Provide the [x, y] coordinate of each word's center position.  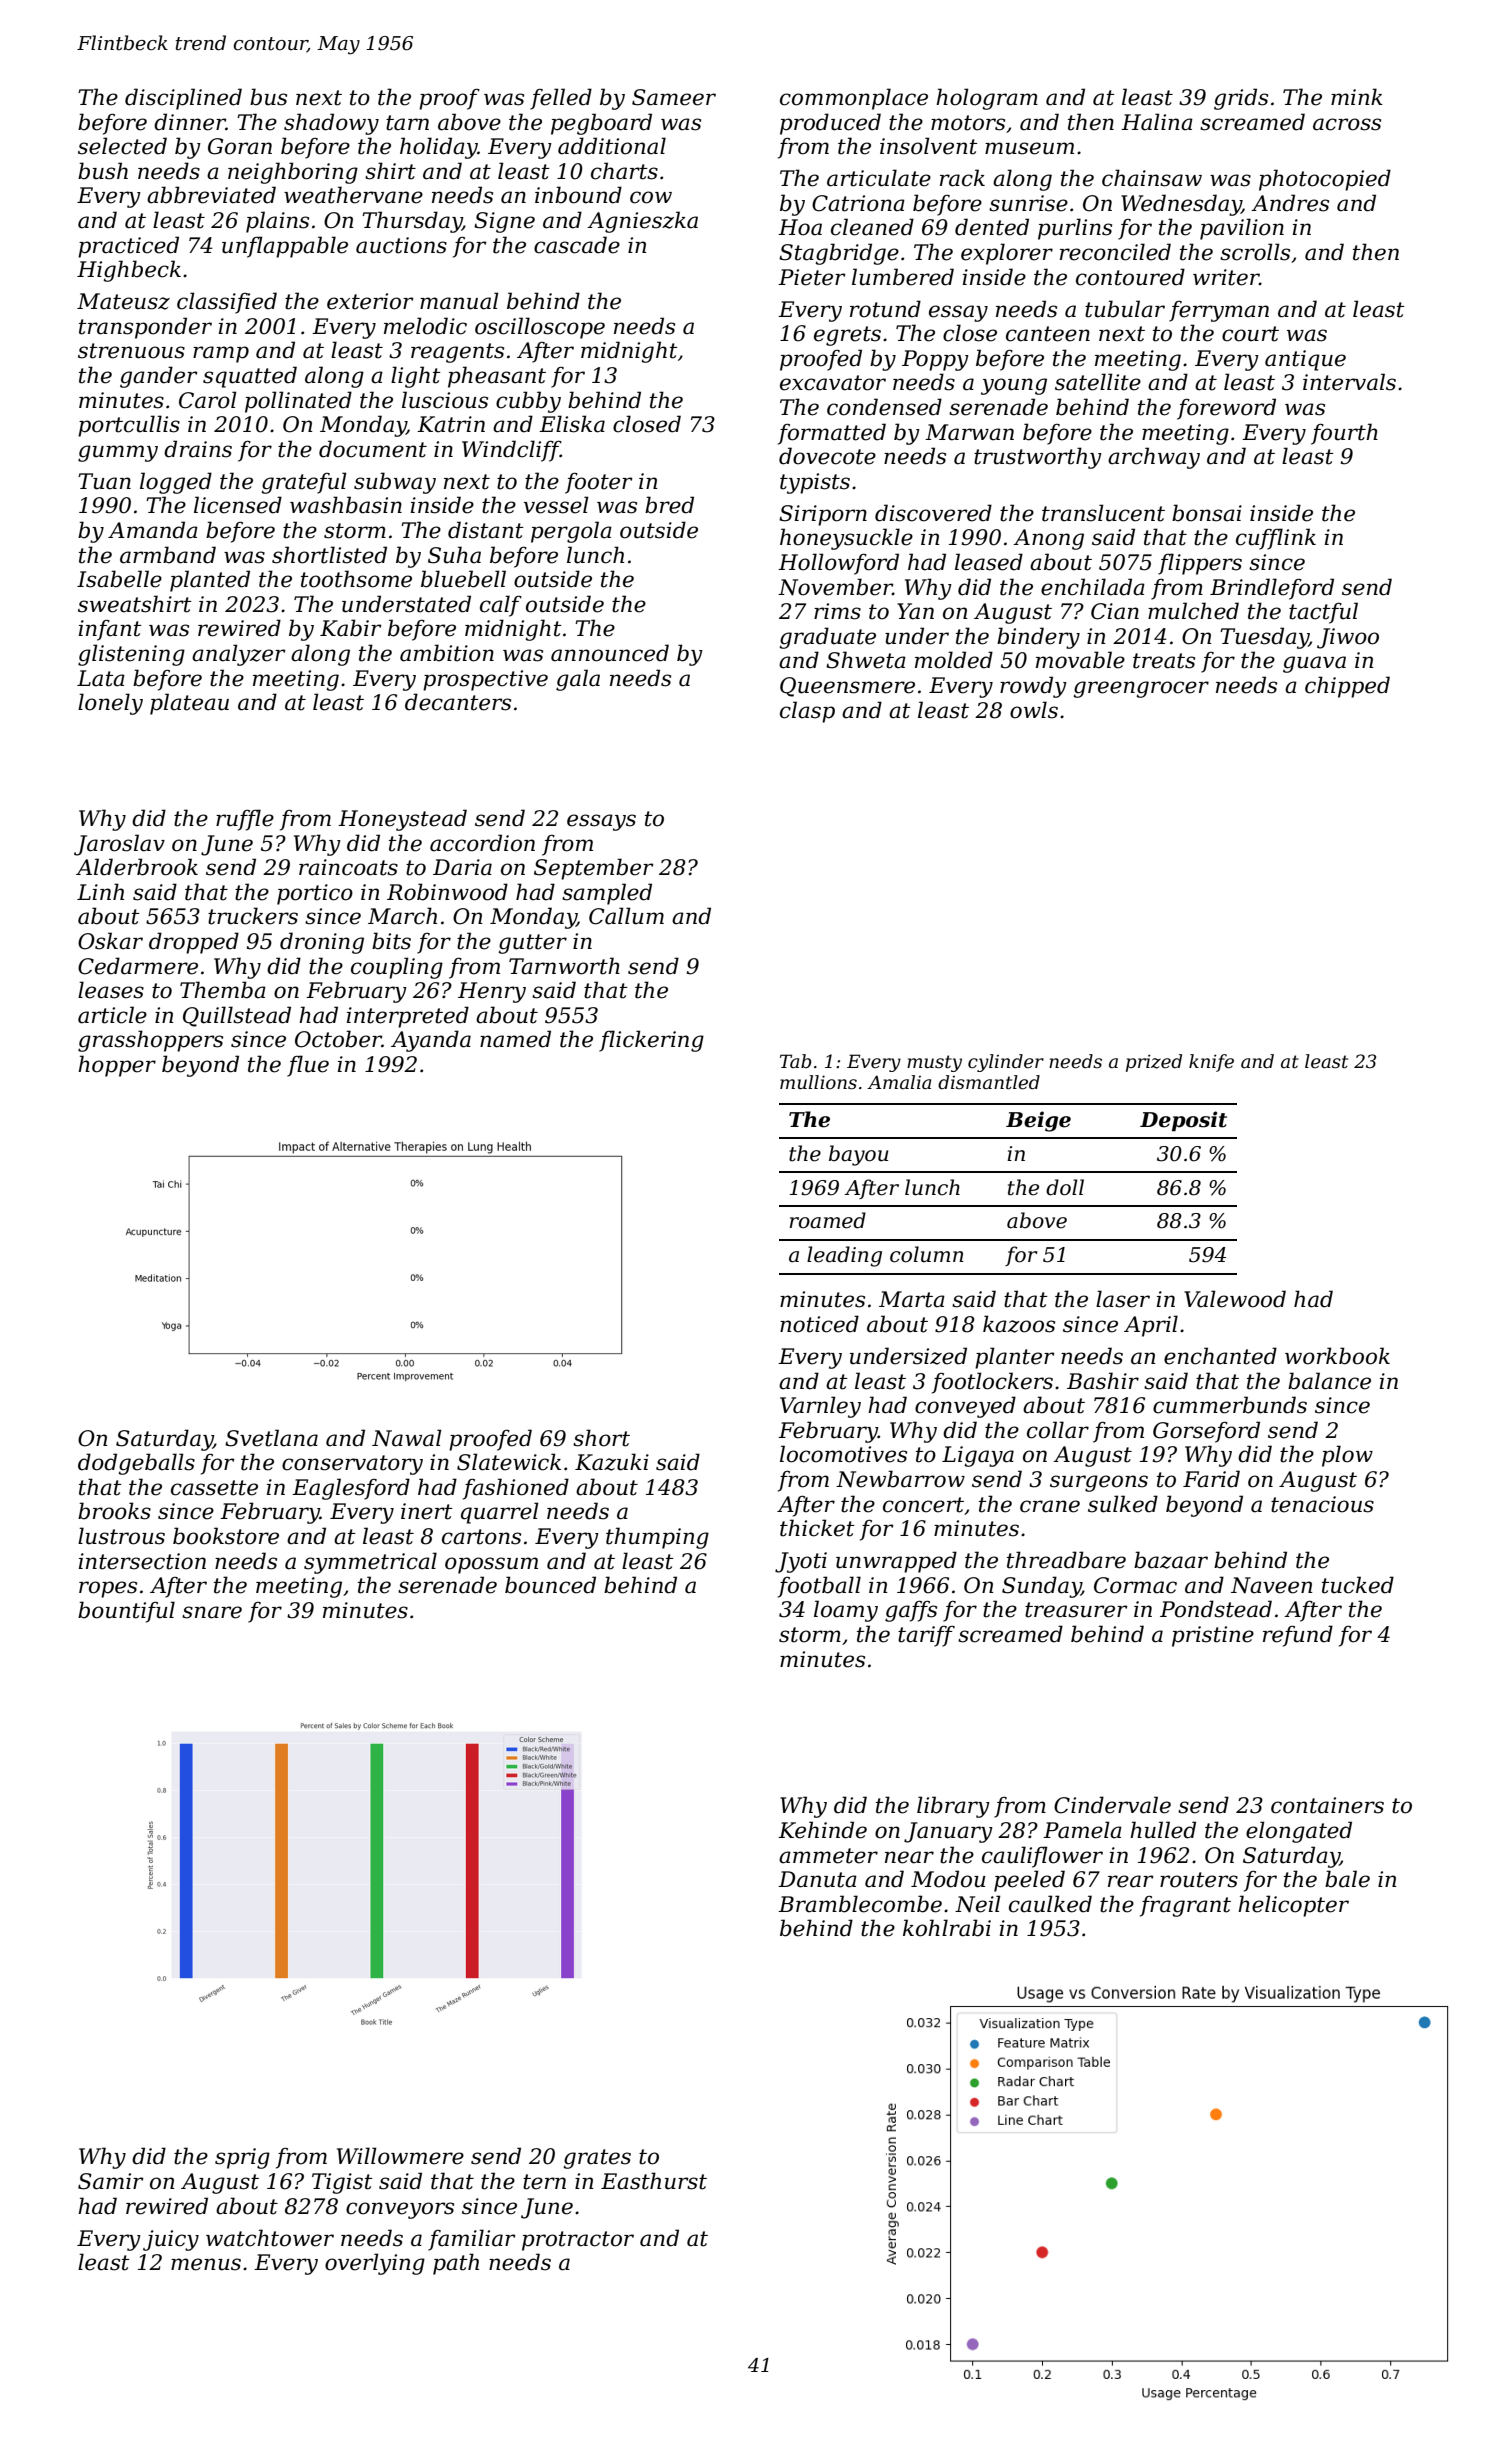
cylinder [1006, 1063]
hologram [987, 99]
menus [206, 2264]
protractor [578, 2241]
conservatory [352, 1465]
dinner [190, 122]
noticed [819, 1324]
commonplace [854, 99]
